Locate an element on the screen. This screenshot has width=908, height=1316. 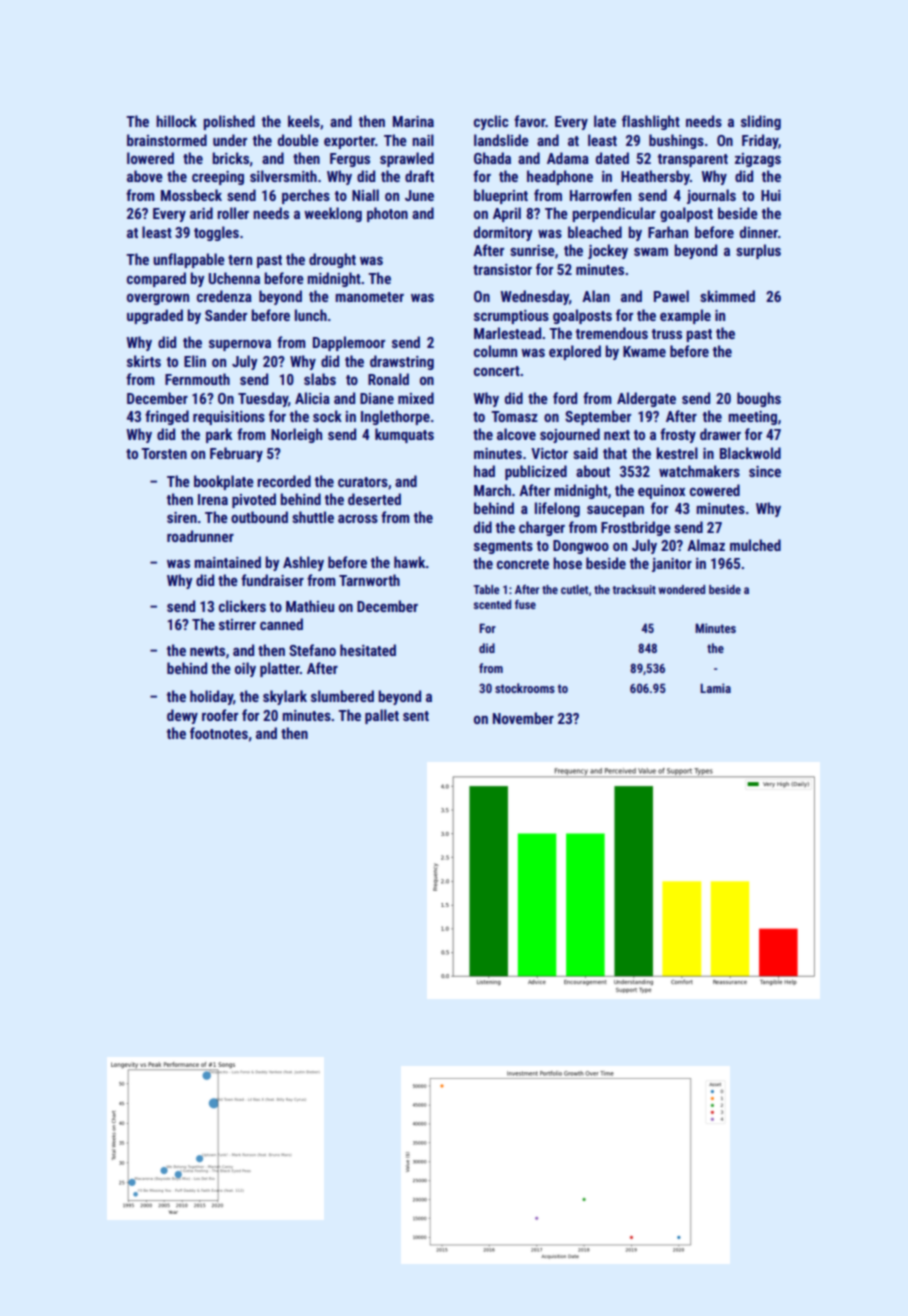
mixed is located at coordinates (416, 398).
